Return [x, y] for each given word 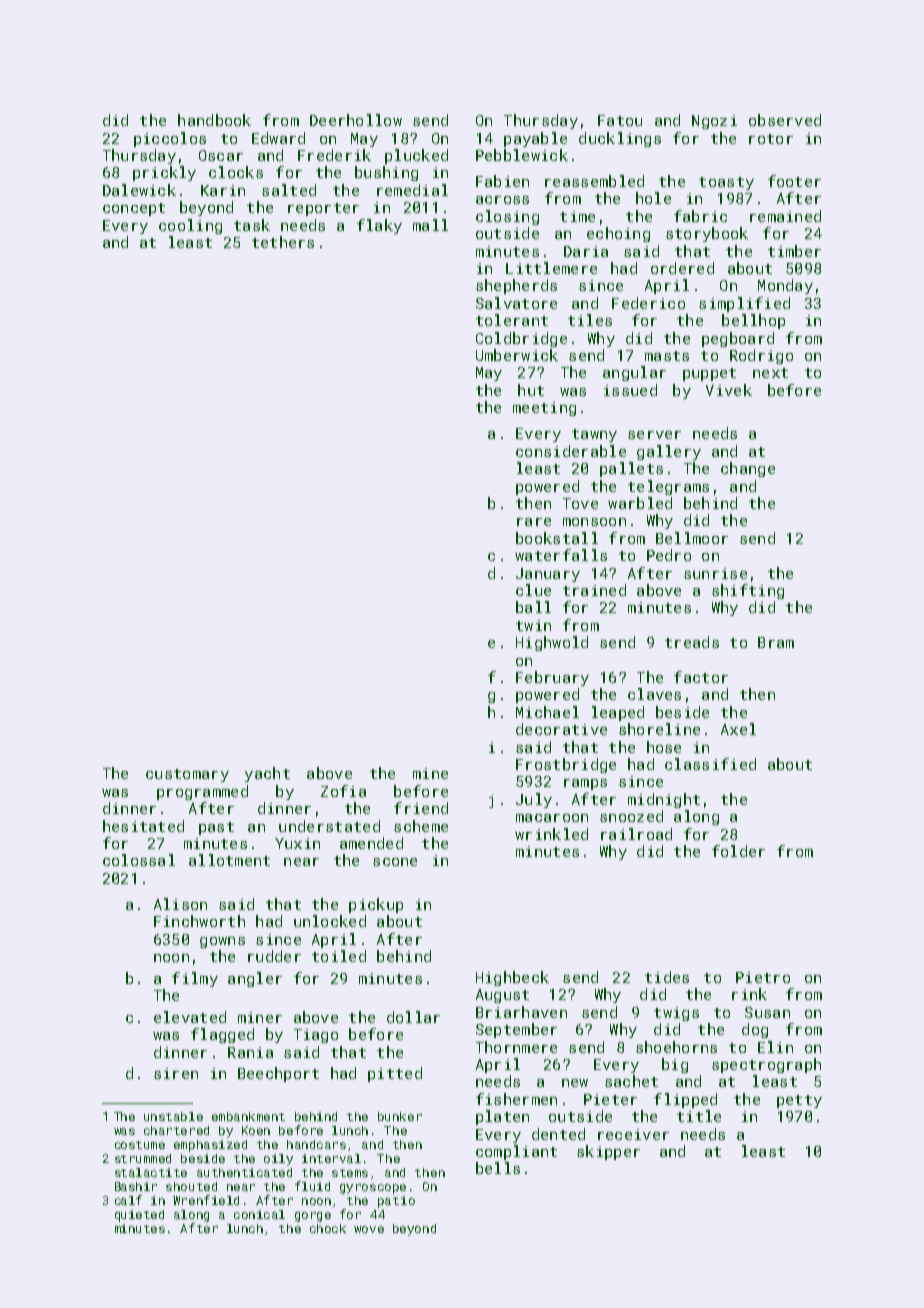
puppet [709, 374]
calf [128, 1200]
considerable [571, 451]
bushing [386, 173]
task [252, 225]
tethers [283, 242]
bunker [400, 1116]
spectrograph [766, 1065]
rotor [771, 139]
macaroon [552, 818]
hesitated [143, 826]
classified [710, 764]
